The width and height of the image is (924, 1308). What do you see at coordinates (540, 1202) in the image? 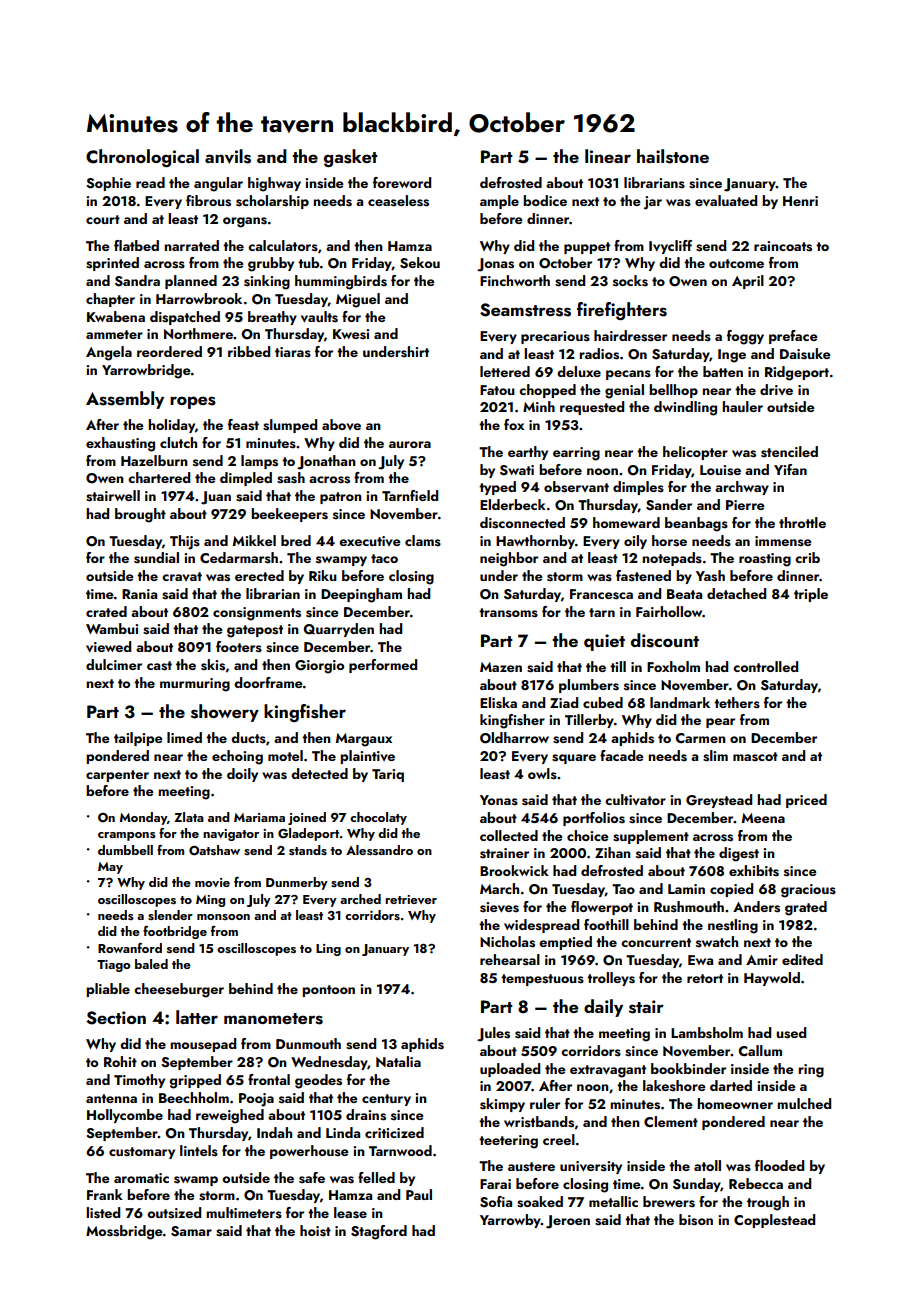
I see `soaked` at bounding box center [540, 1202].
